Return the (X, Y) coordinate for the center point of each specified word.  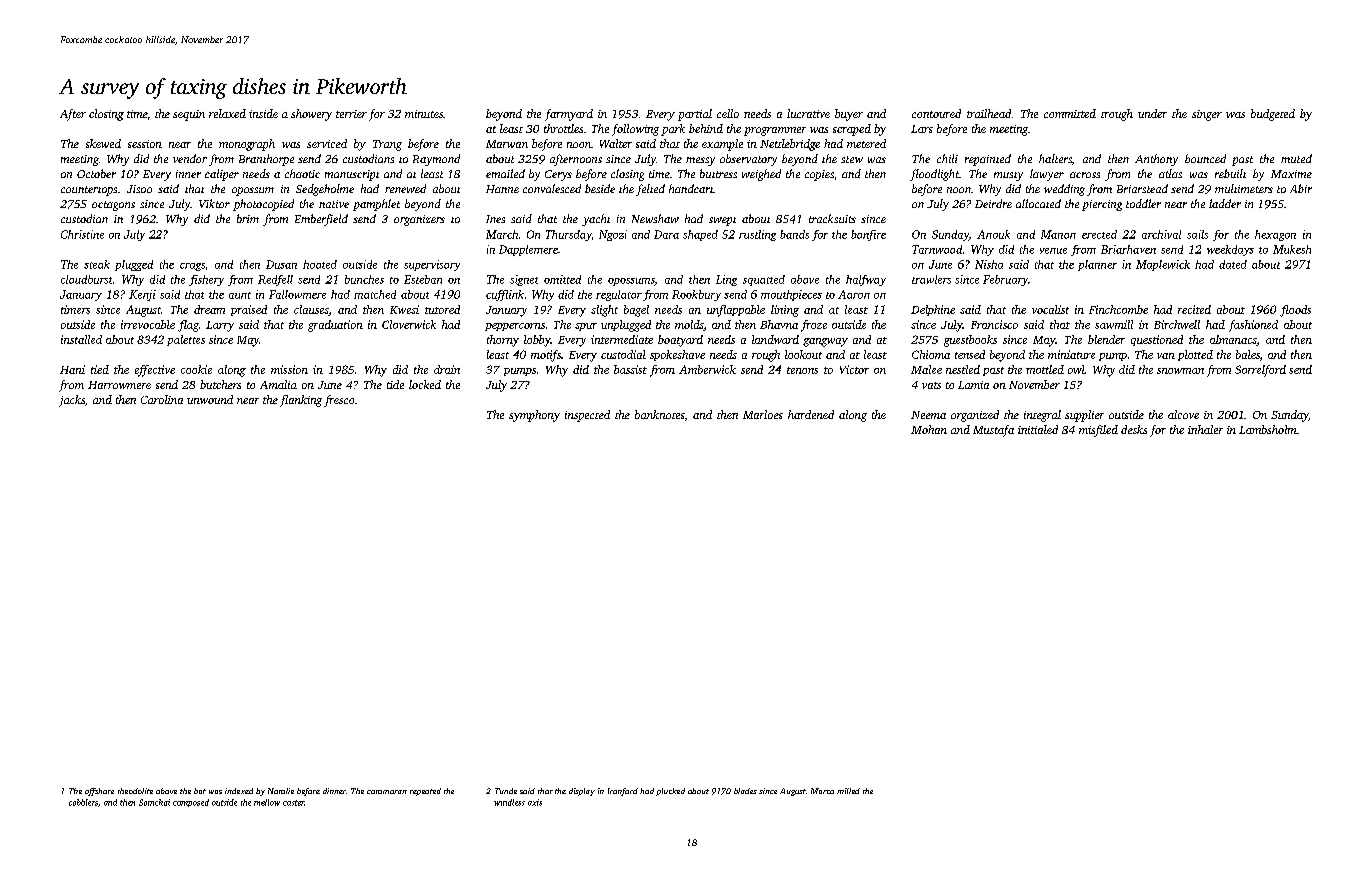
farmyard (569, 115)
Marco (822, 791)
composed (191, 803)
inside (263, 113)
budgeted (1273, 115)
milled (848, 791)
